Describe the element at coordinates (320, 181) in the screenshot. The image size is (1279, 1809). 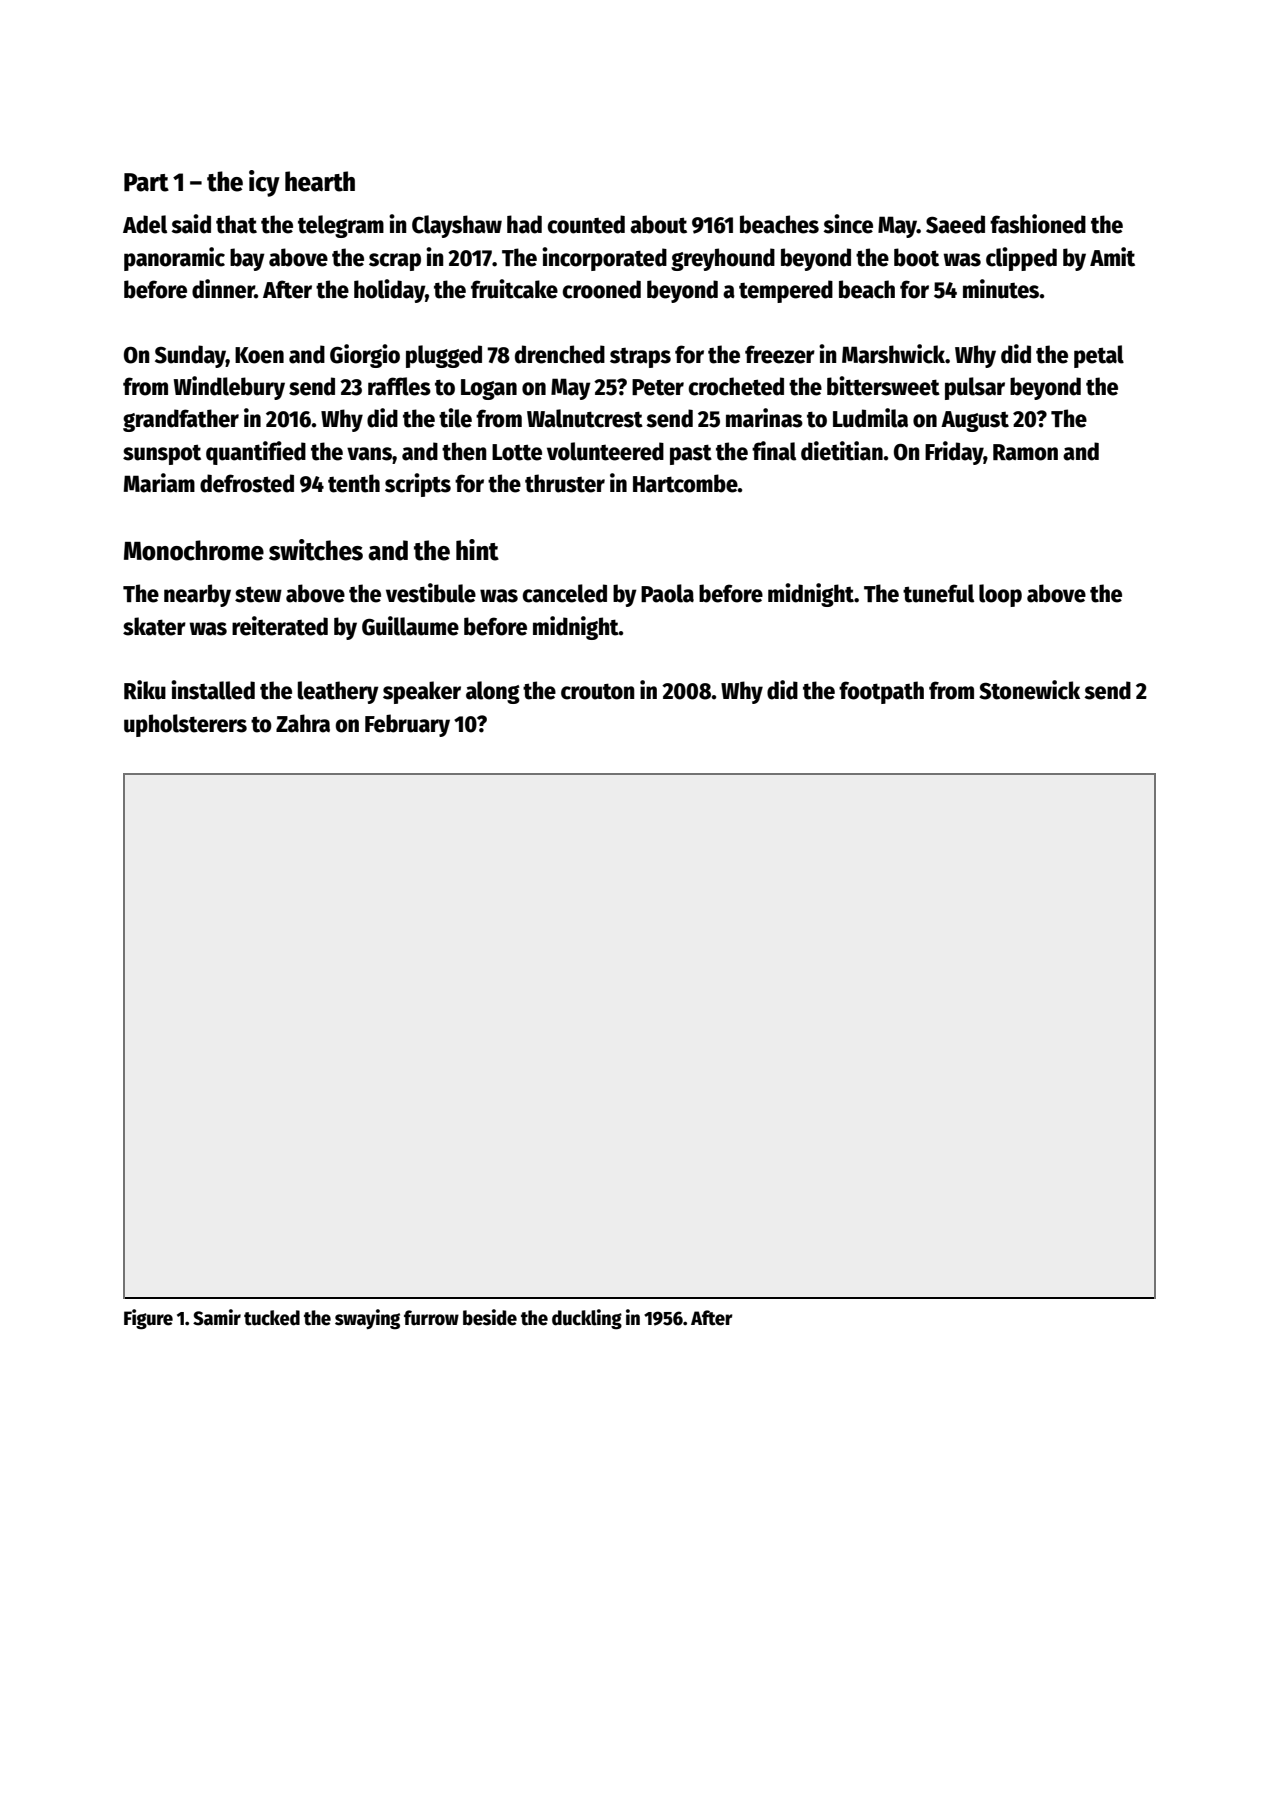
I see `hearth` at that location.
